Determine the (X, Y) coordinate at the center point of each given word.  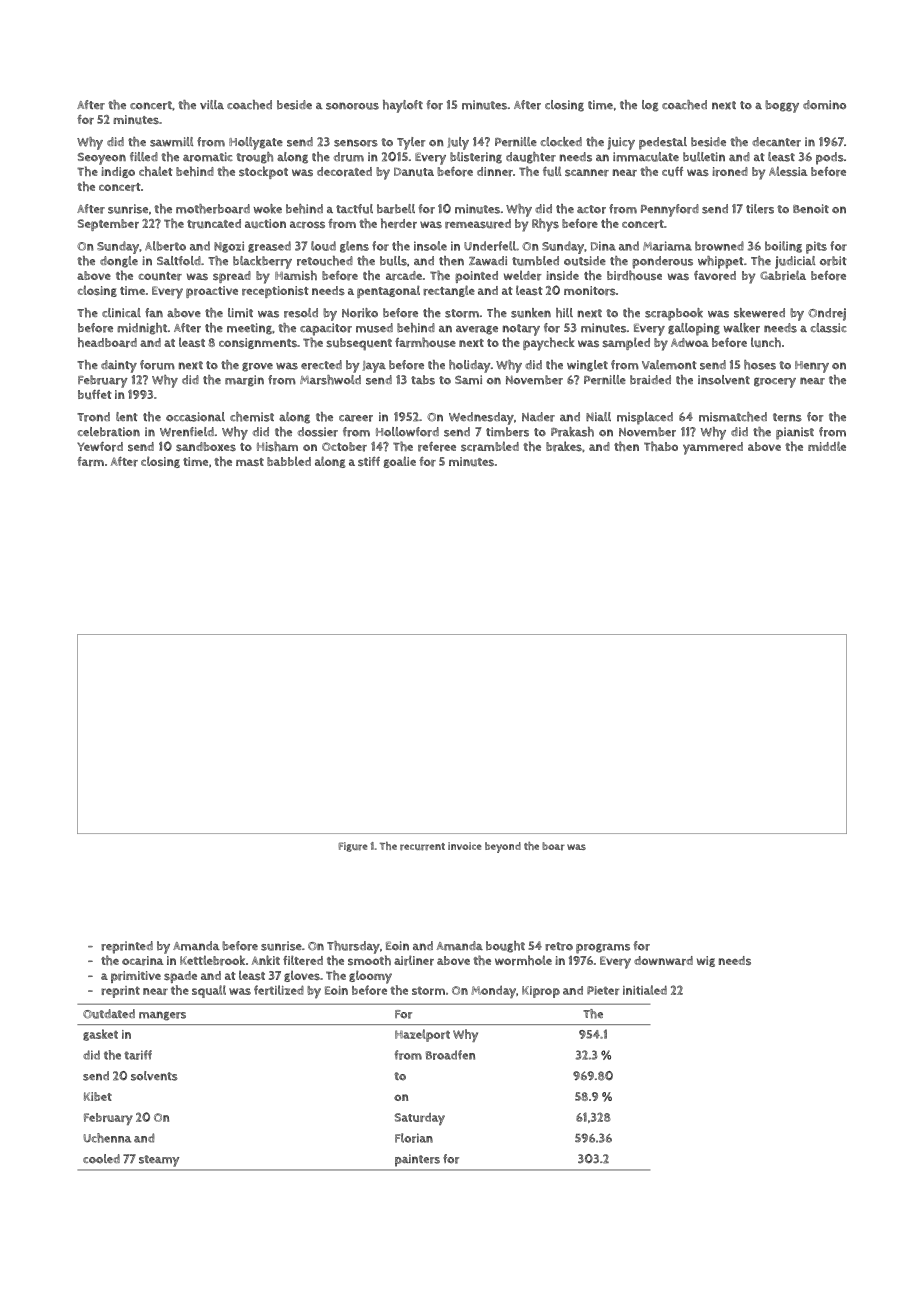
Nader (538, 417)
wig (706, 961)
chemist (252, 417)
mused (374, 328)
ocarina (143, 961)
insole (430, 246)
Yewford (100, 447)
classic (828, 328)
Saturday (420, 1119)
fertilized (279, 990)
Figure (353, 847)
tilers (760, 209)
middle (827, 446)
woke (268, 209)
